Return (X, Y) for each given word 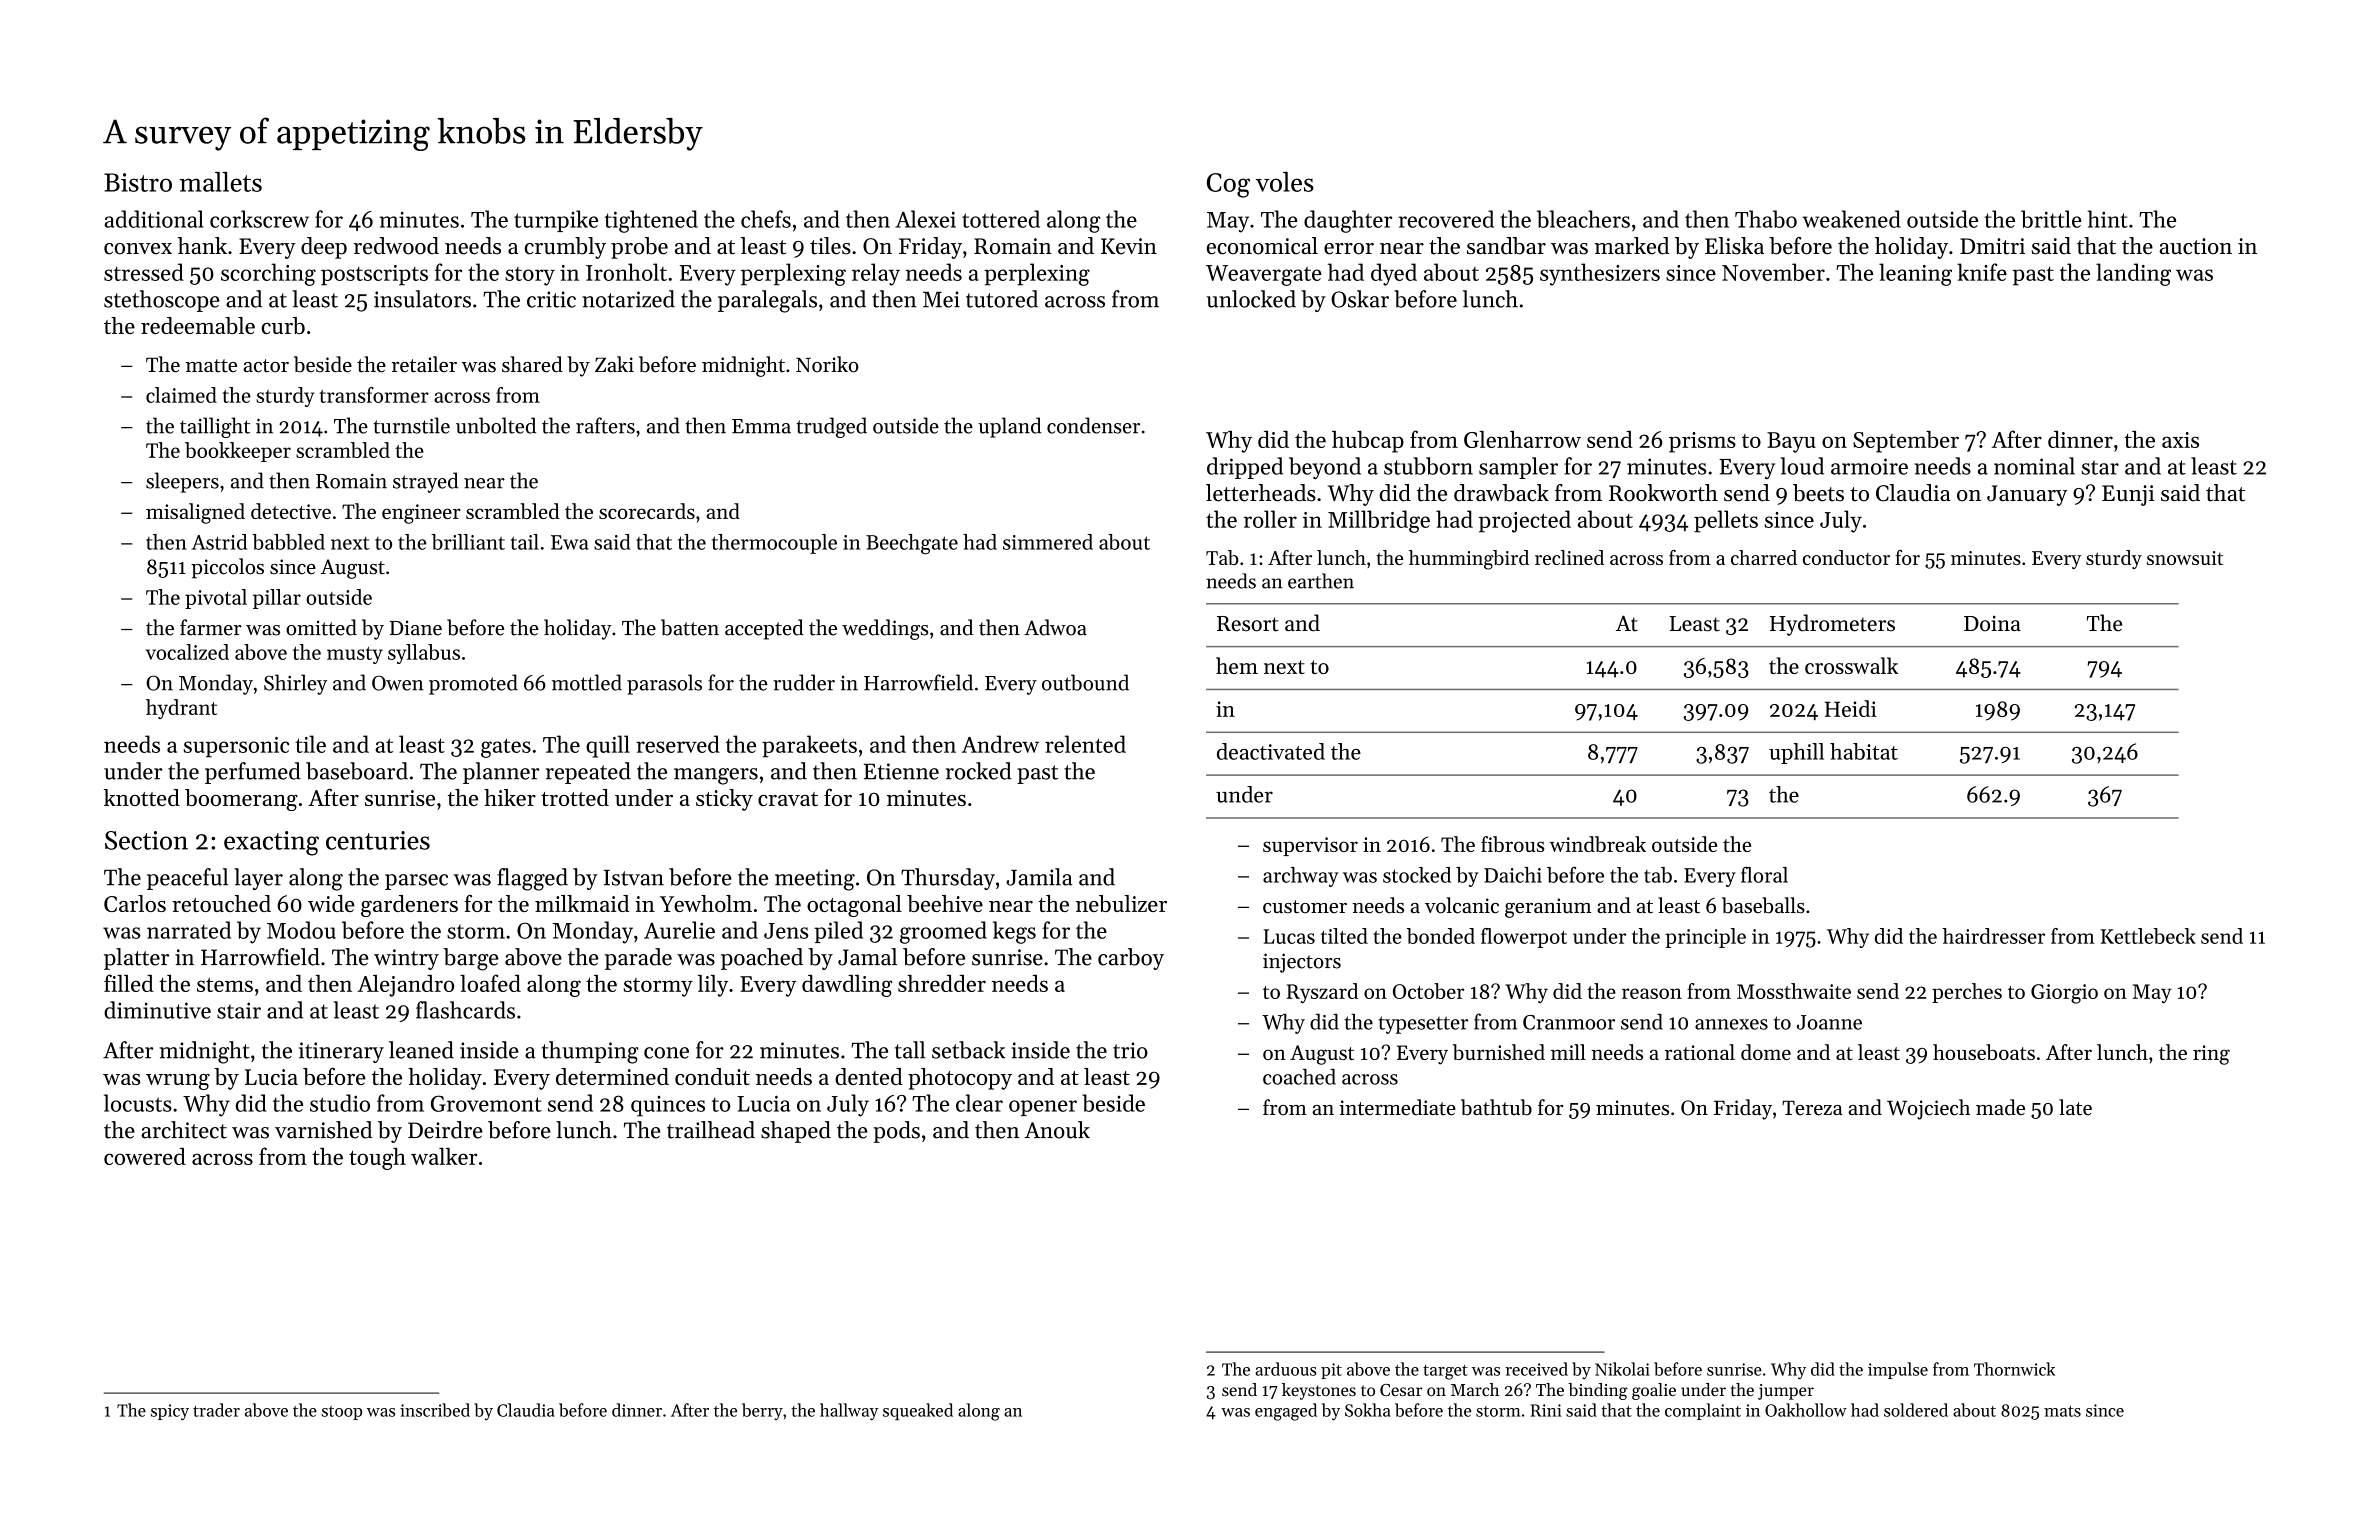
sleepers (182, 482)
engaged (1286, 1412)
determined (612, 1076)
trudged (831, 427)
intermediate (1397, 1107)
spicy (170, 1412)
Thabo (1766, 219)
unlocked (1251, 299)
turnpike (556, 221)
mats (2062, 1411)
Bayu (1791, 442)
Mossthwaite (1794, 991)
